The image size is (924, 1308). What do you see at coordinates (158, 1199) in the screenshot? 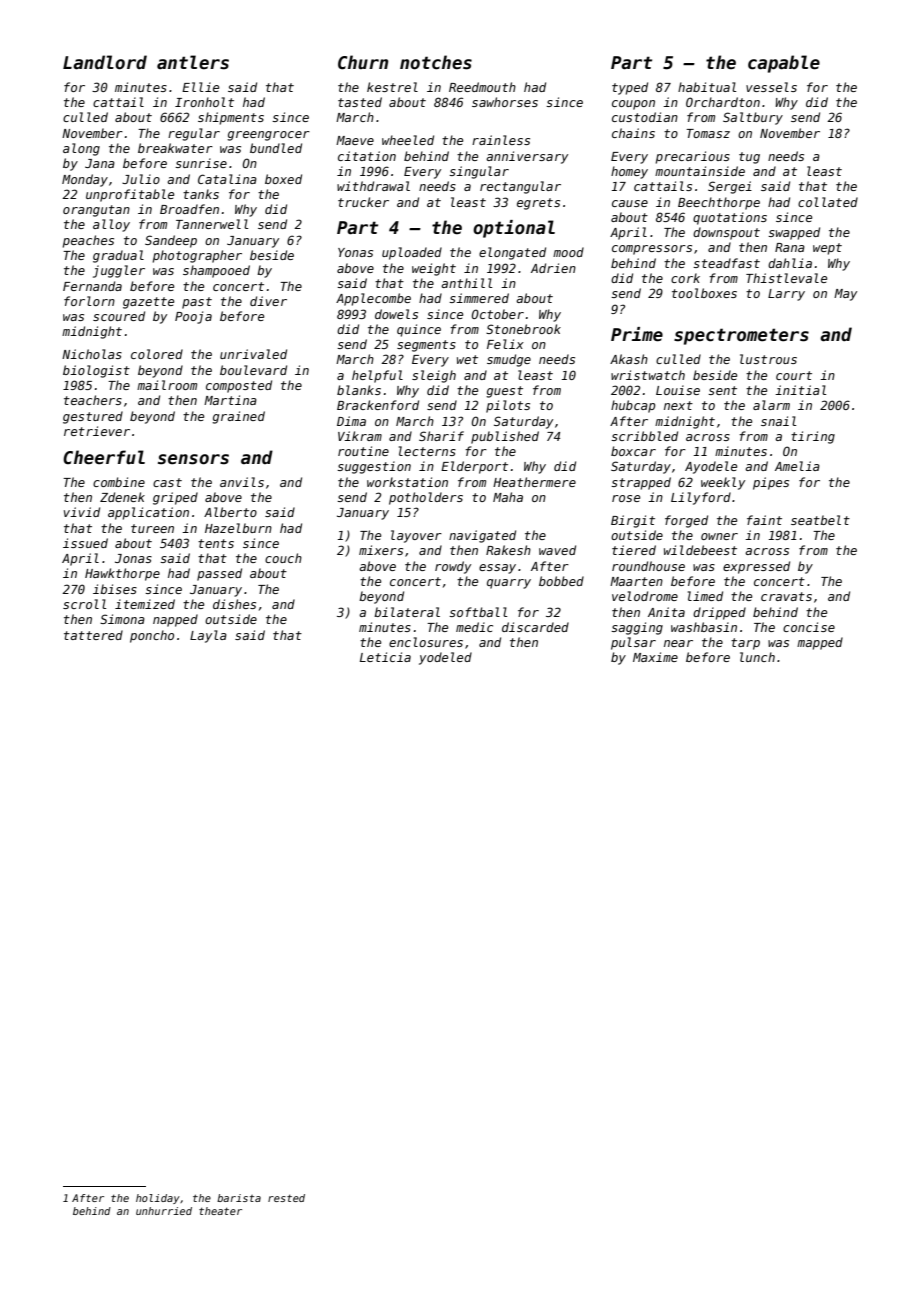
I see `holiday` at bounding box center [158, 1199].
